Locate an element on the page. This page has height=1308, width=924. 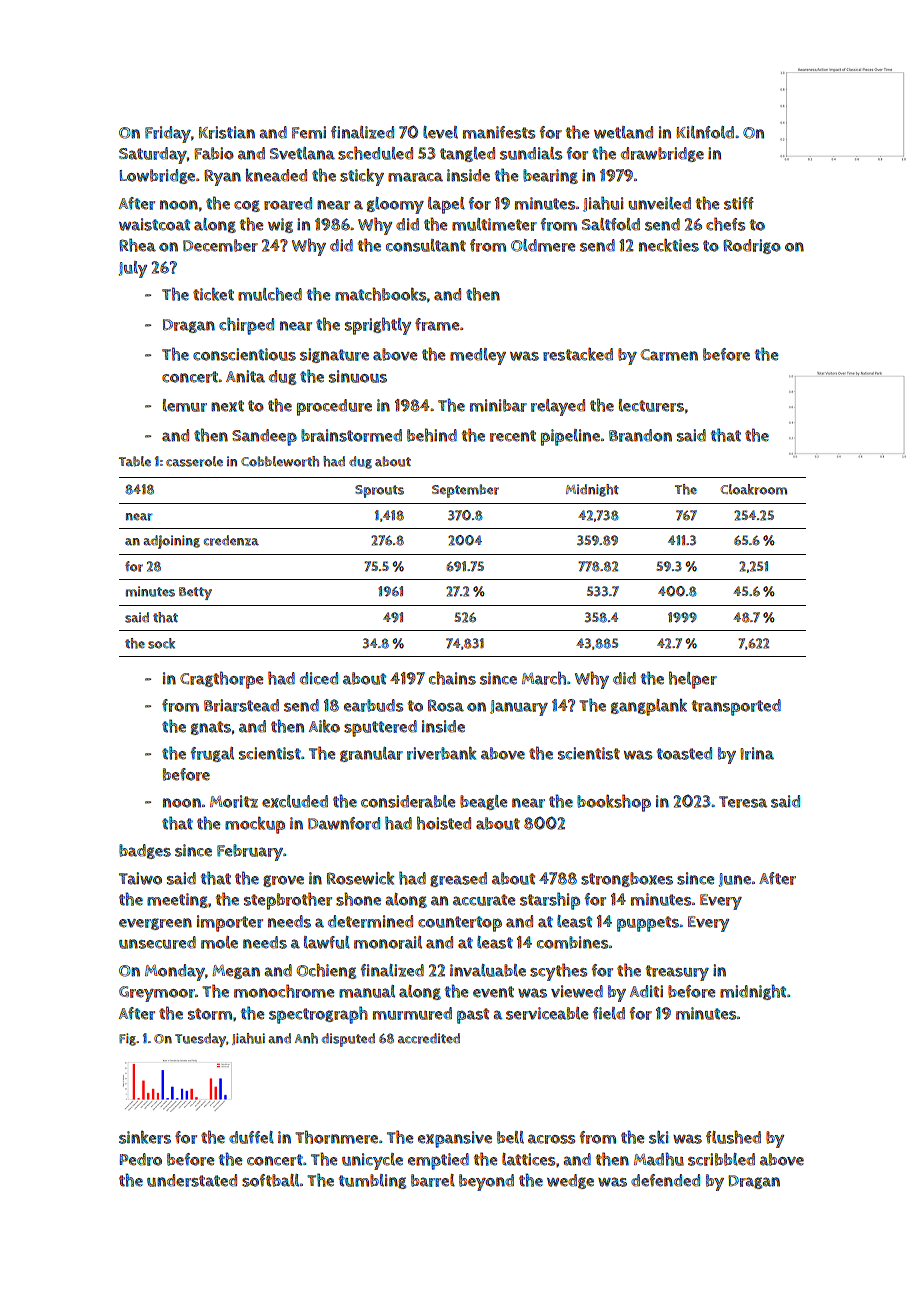
Greymoor is located at coordinates (157, 994).
